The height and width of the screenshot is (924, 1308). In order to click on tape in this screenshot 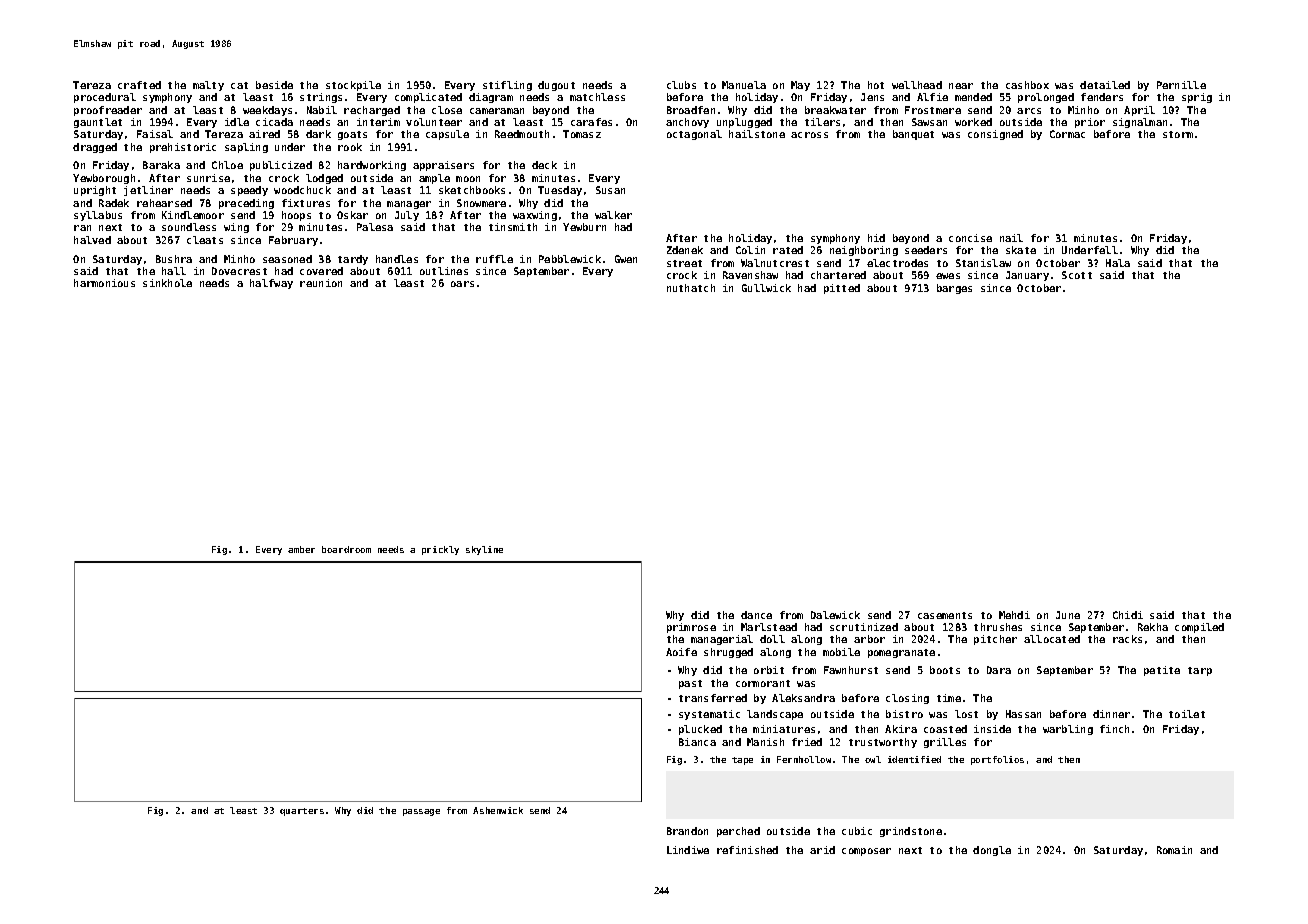, I will do `click(742, 761)`.
